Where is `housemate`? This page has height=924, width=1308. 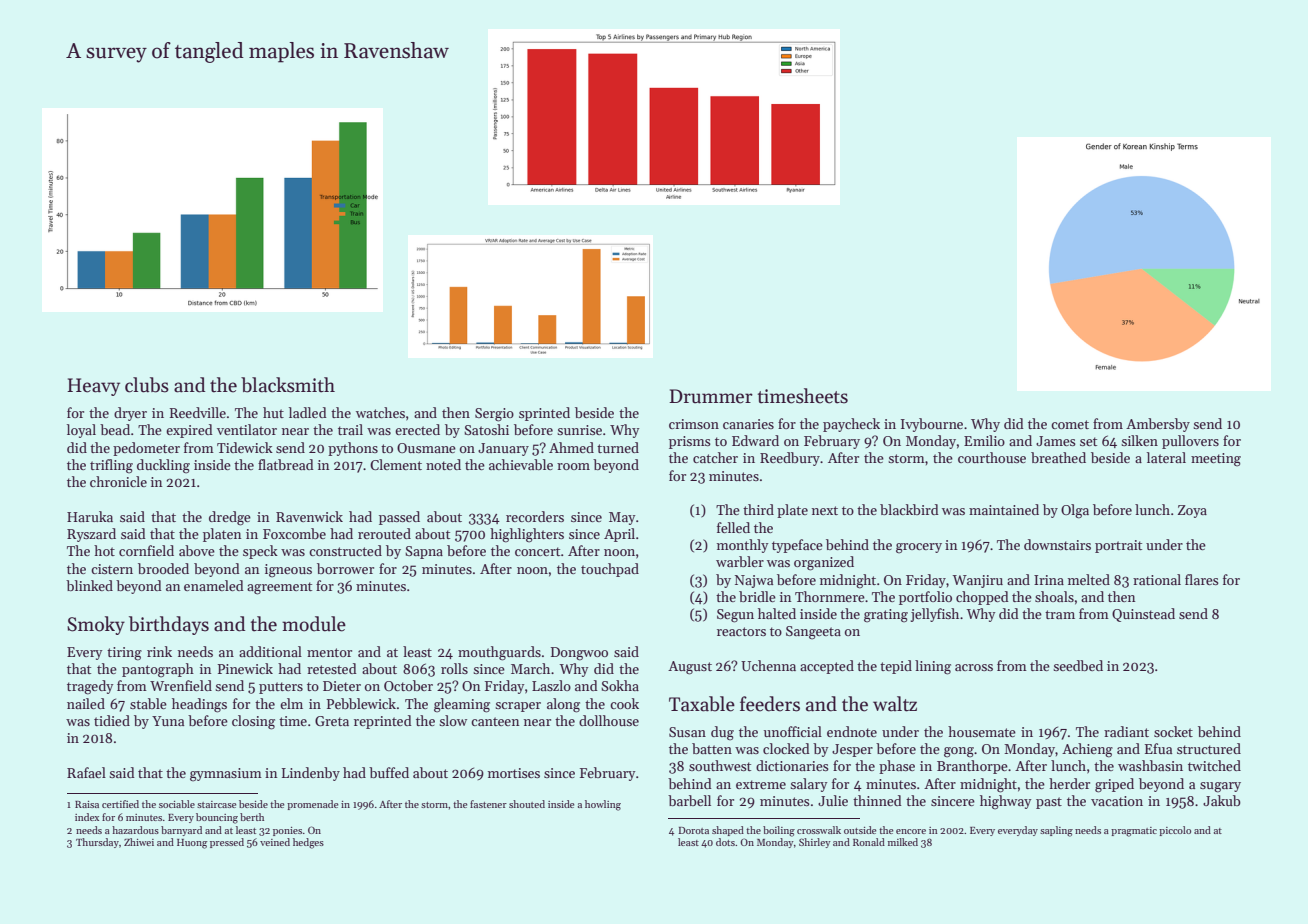 housemate is located at coordinates (982, 731).
